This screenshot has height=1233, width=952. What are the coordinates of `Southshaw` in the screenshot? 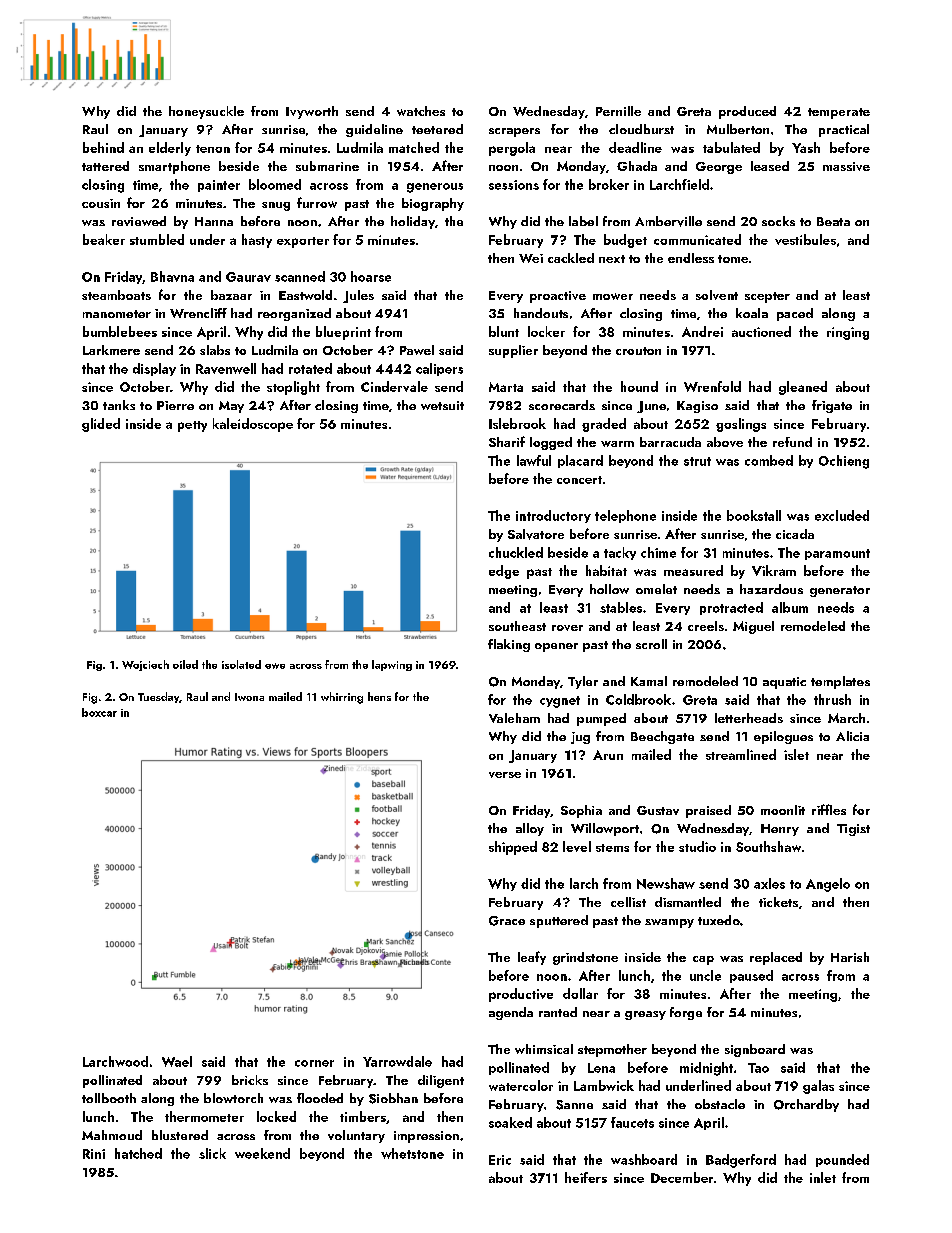 It's located at (768, 846).
